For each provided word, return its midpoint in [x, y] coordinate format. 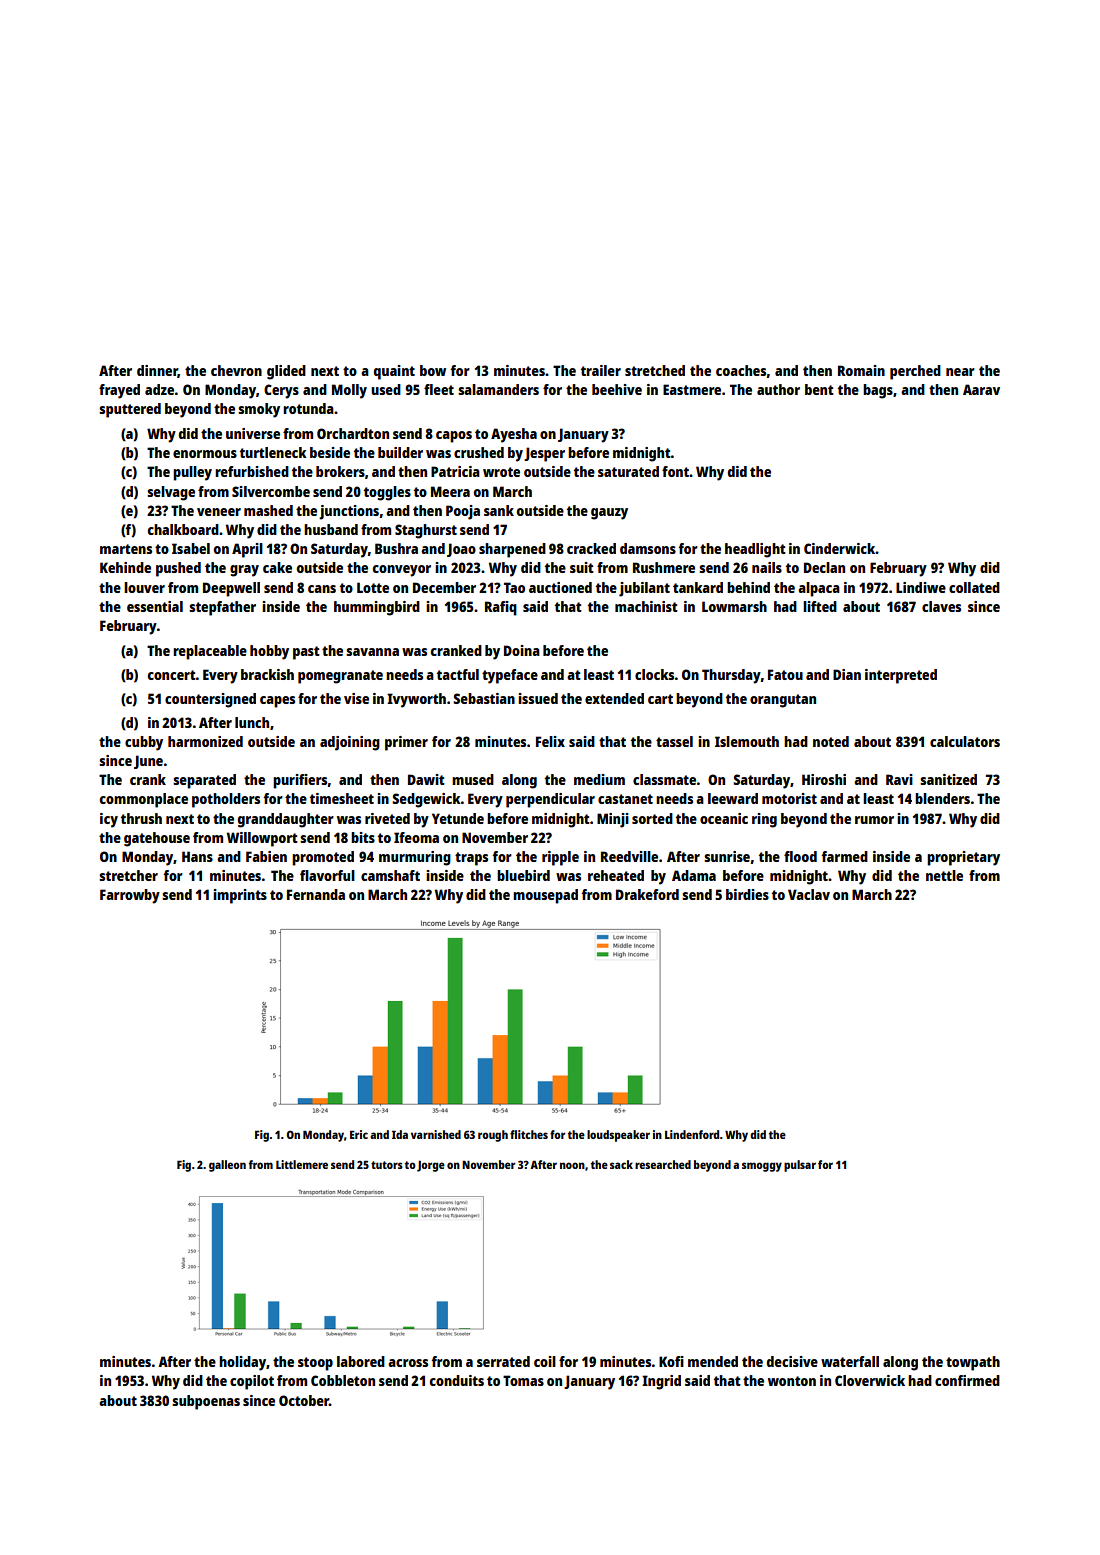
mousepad [545, 896]
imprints [240, 896]
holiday [242, 1363]
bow [433, 370]
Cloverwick [870, 1380]
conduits [457, 1380]
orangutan [783, 701]
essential [155, 606]
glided [286, 372]
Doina [522, 650]
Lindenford [692, 1134]
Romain [861, 370]
